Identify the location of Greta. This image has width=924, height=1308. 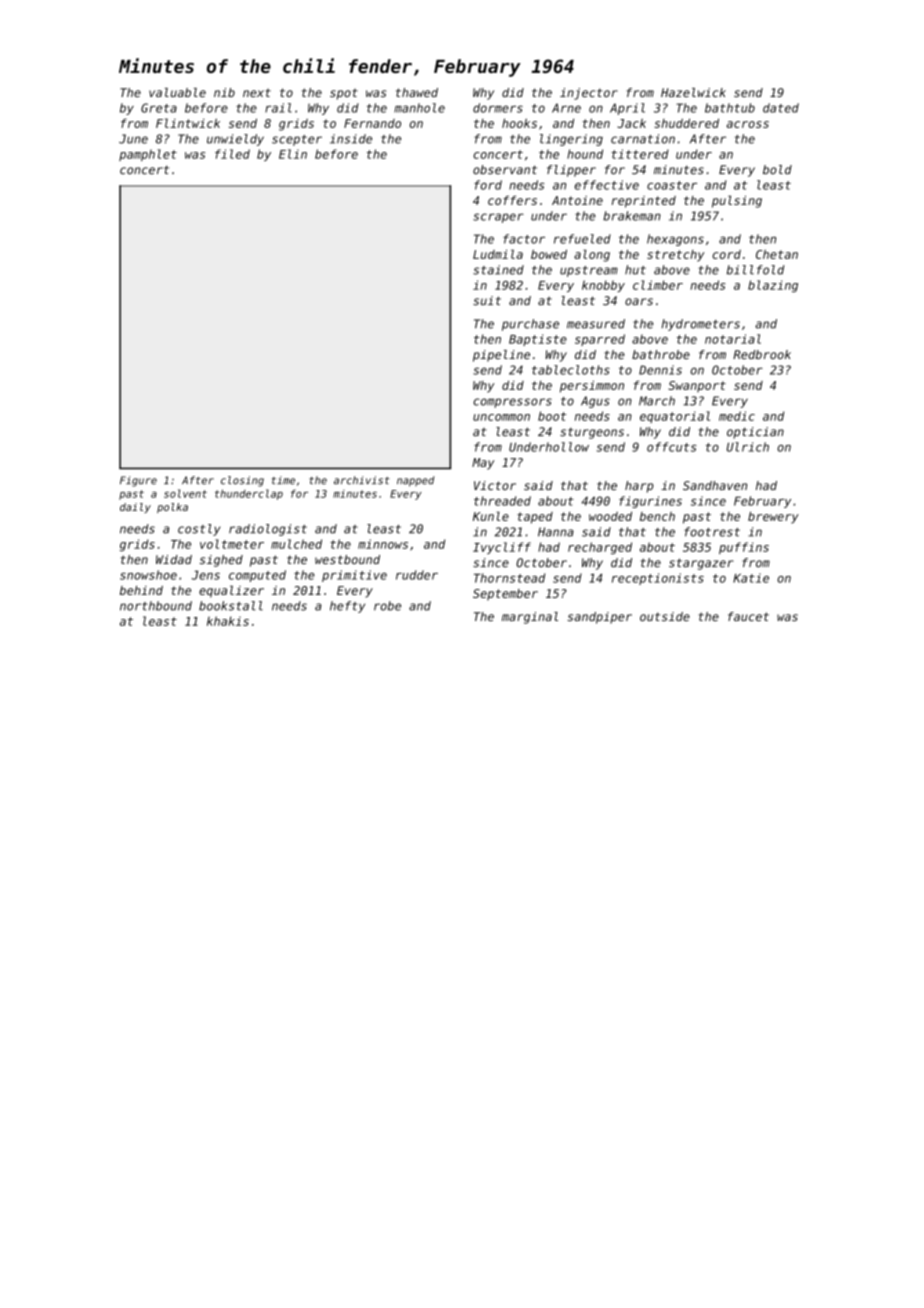
(159, 108).
